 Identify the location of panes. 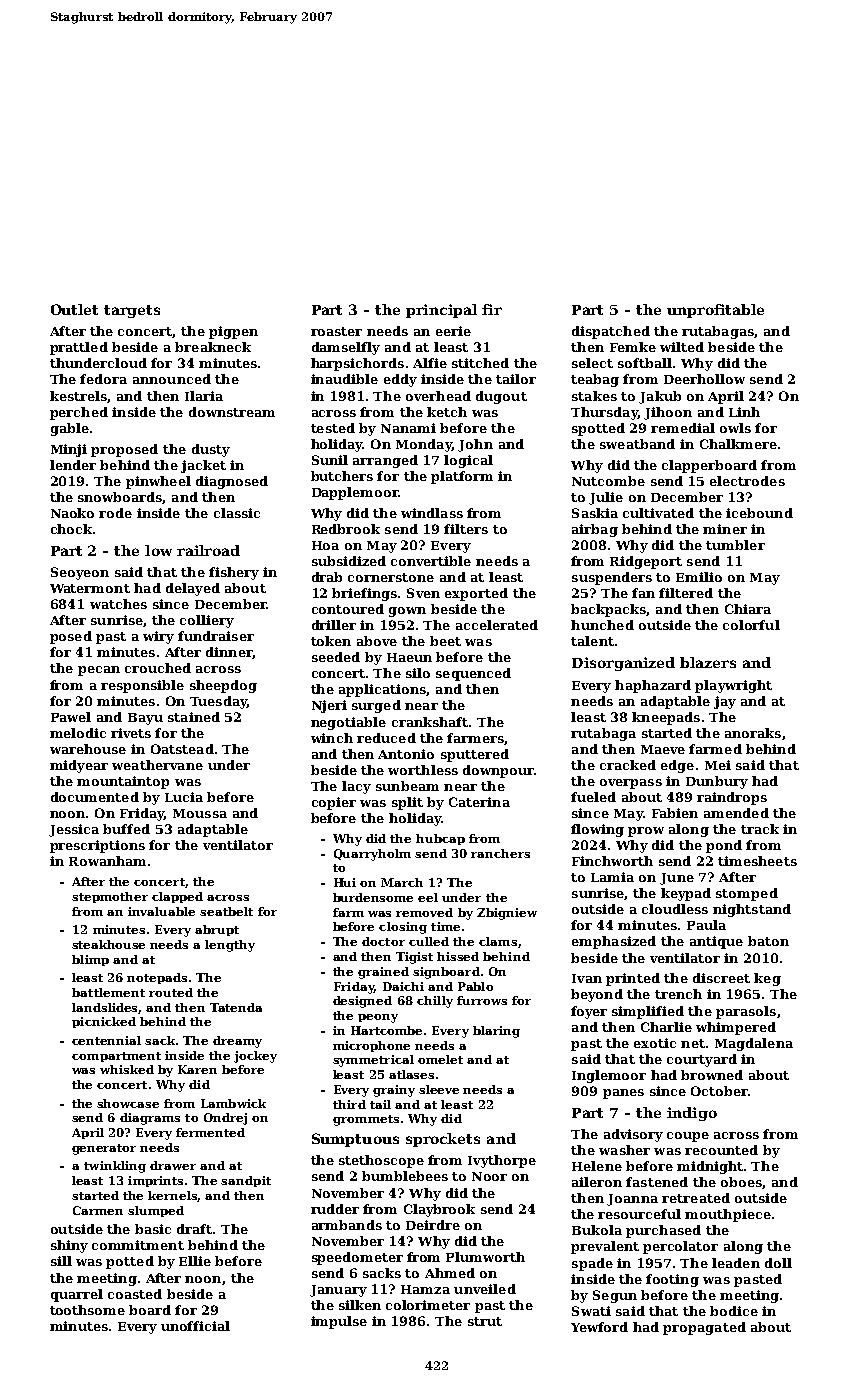
(623, 1094).
